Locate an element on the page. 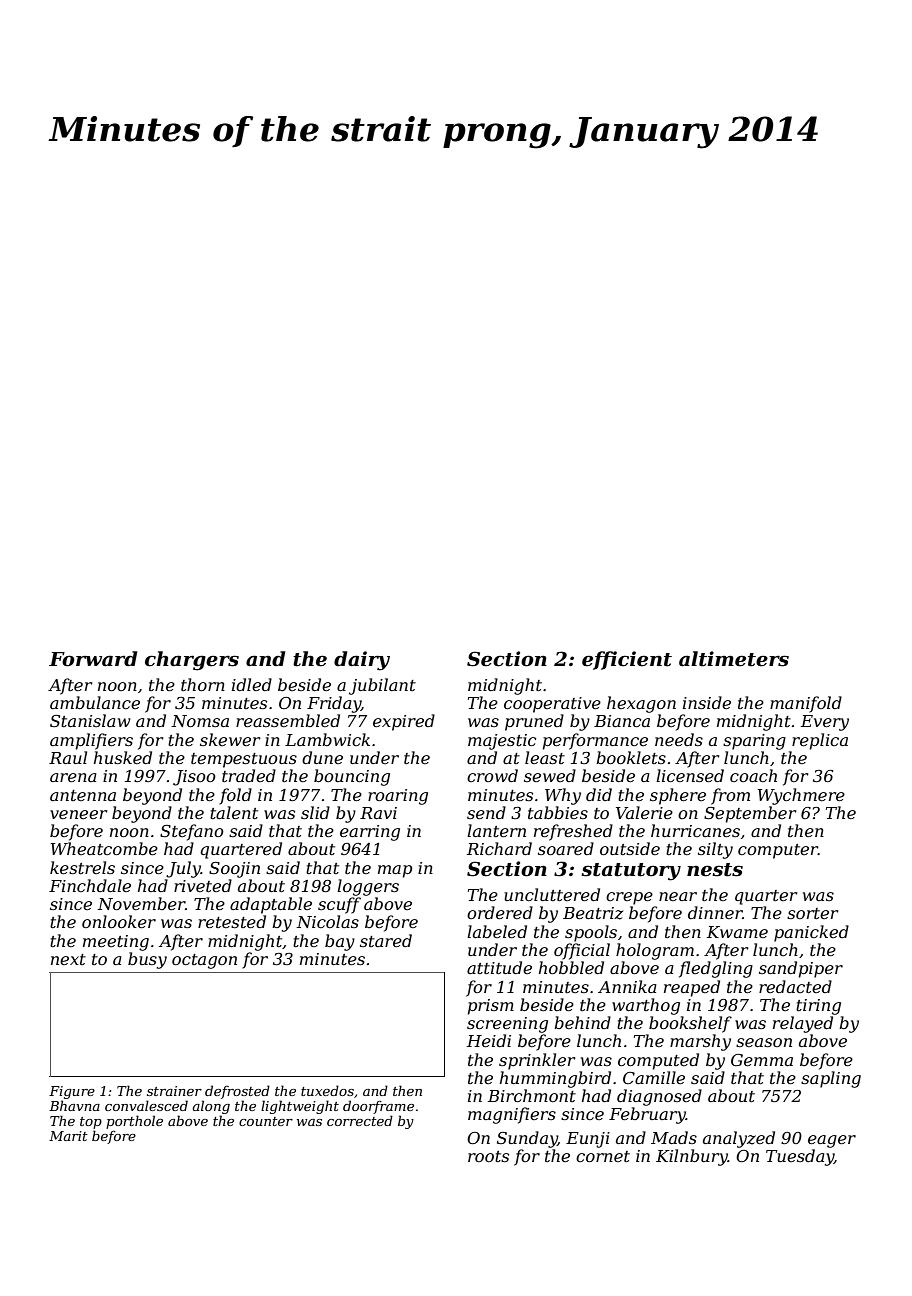 The height and width of the document is (1296, 912). Marit is located at coordinates (68, 1136).
